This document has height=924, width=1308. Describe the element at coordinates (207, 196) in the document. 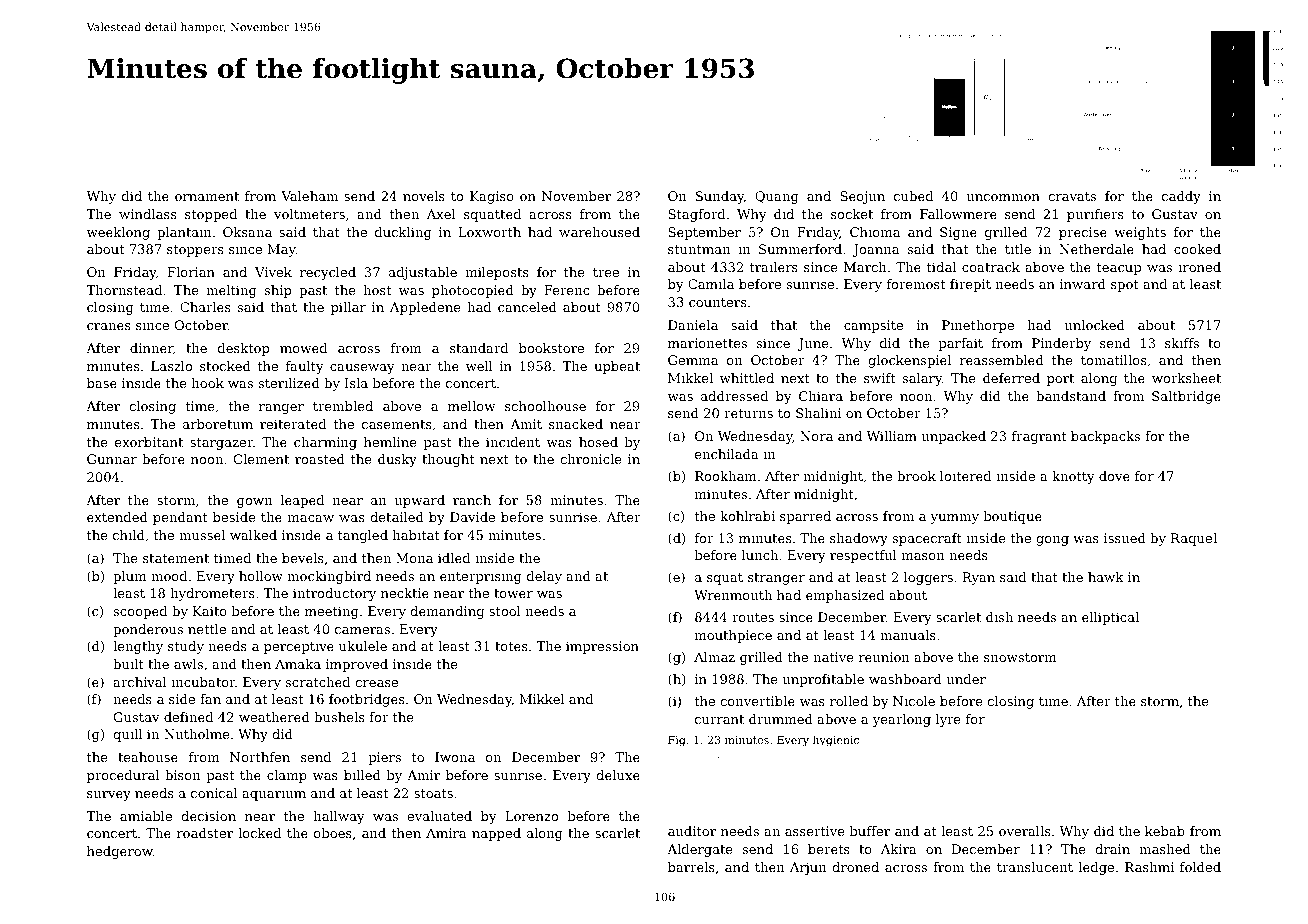

I see `ornament` at that location.
